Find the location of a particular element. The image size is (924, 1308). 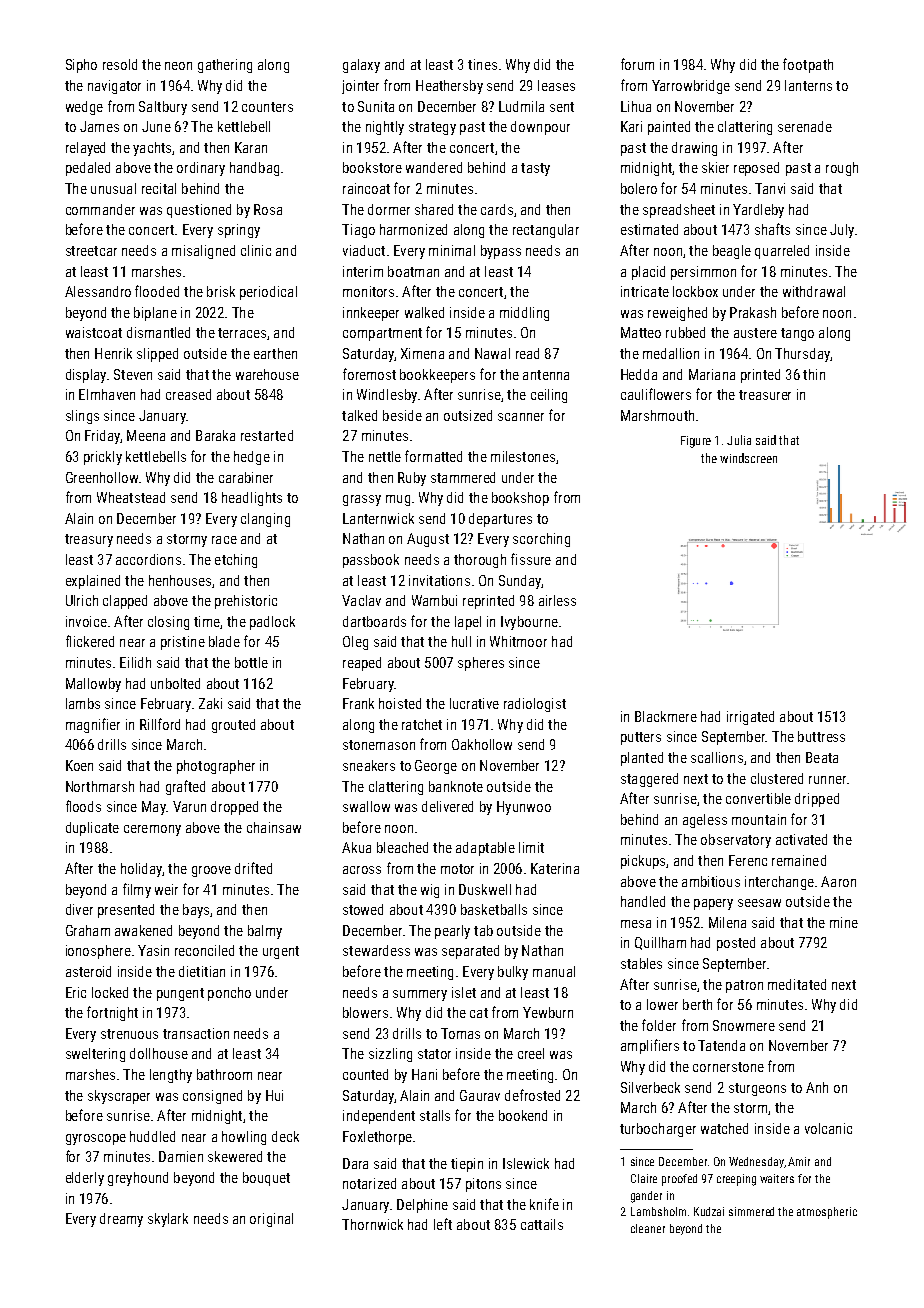

Ruby is located at coordinates (412, 479).
